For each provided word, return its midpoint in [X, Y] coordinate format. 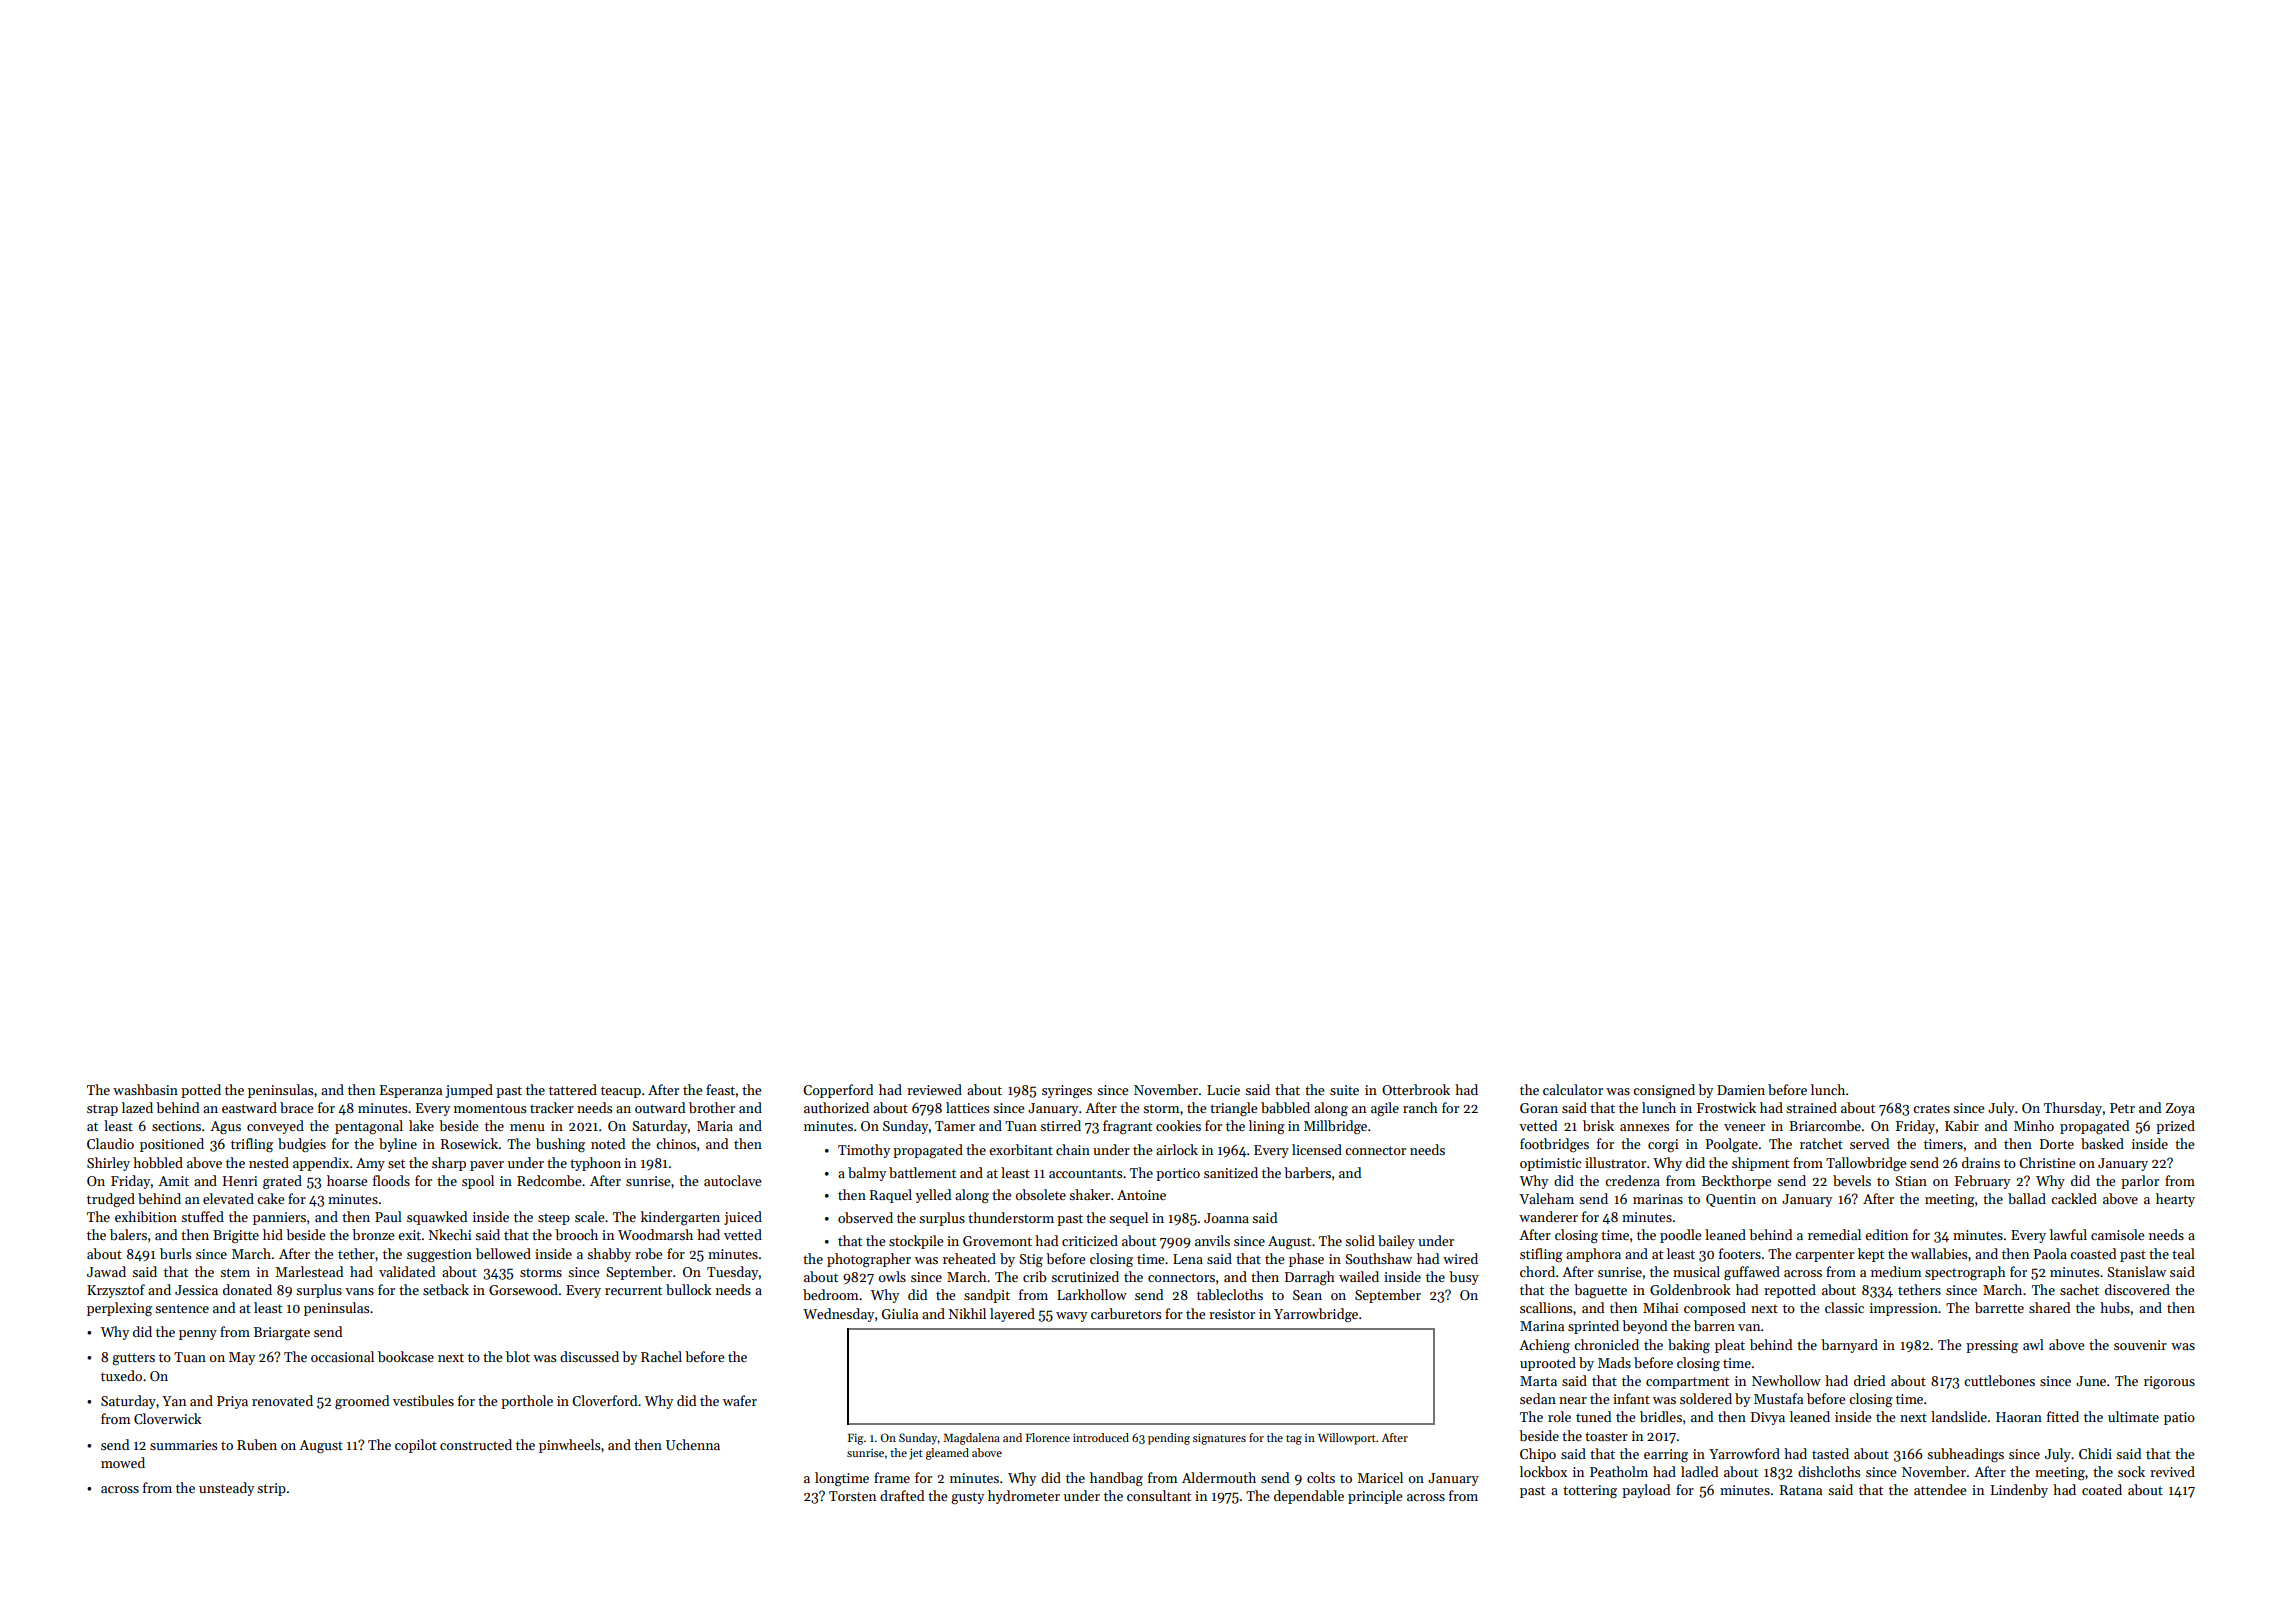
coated [2102, 1489]
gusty [967, 1498]
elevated [228, 1198]
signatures [1219, 1439]
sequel [1128, 1219]
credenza [1632, 1180]
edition [1886, 1234]
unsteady [226, 1489]
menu [527, 1127]
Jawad [106, 1271]
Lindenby [2019, 1491]
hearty [2175, 1200]
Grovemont [997, 1241]
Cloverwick [168, 1418]
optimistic [1551, 1164]
